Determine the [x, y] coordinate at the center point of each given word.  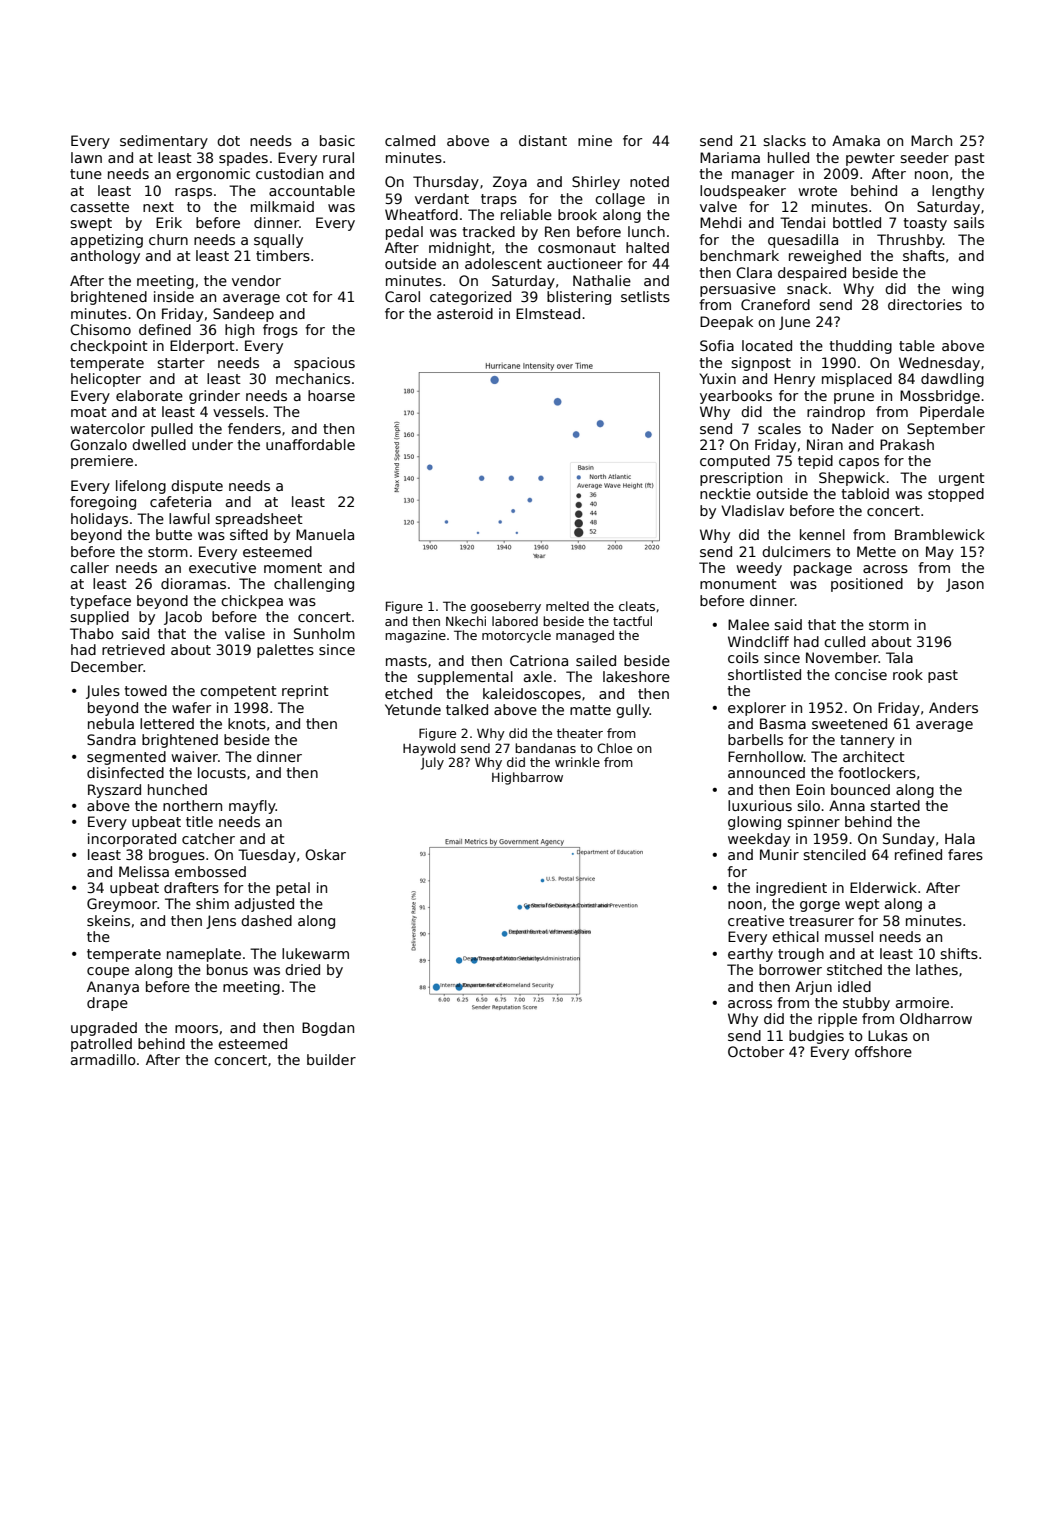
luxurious [760, 805]
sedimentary [164, 142]
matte [590, 710]
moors [196, 1029]
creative [756, 920]
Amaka [856, 140]
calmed [410, 140]
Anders [953, 707]
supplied [99, 618]
